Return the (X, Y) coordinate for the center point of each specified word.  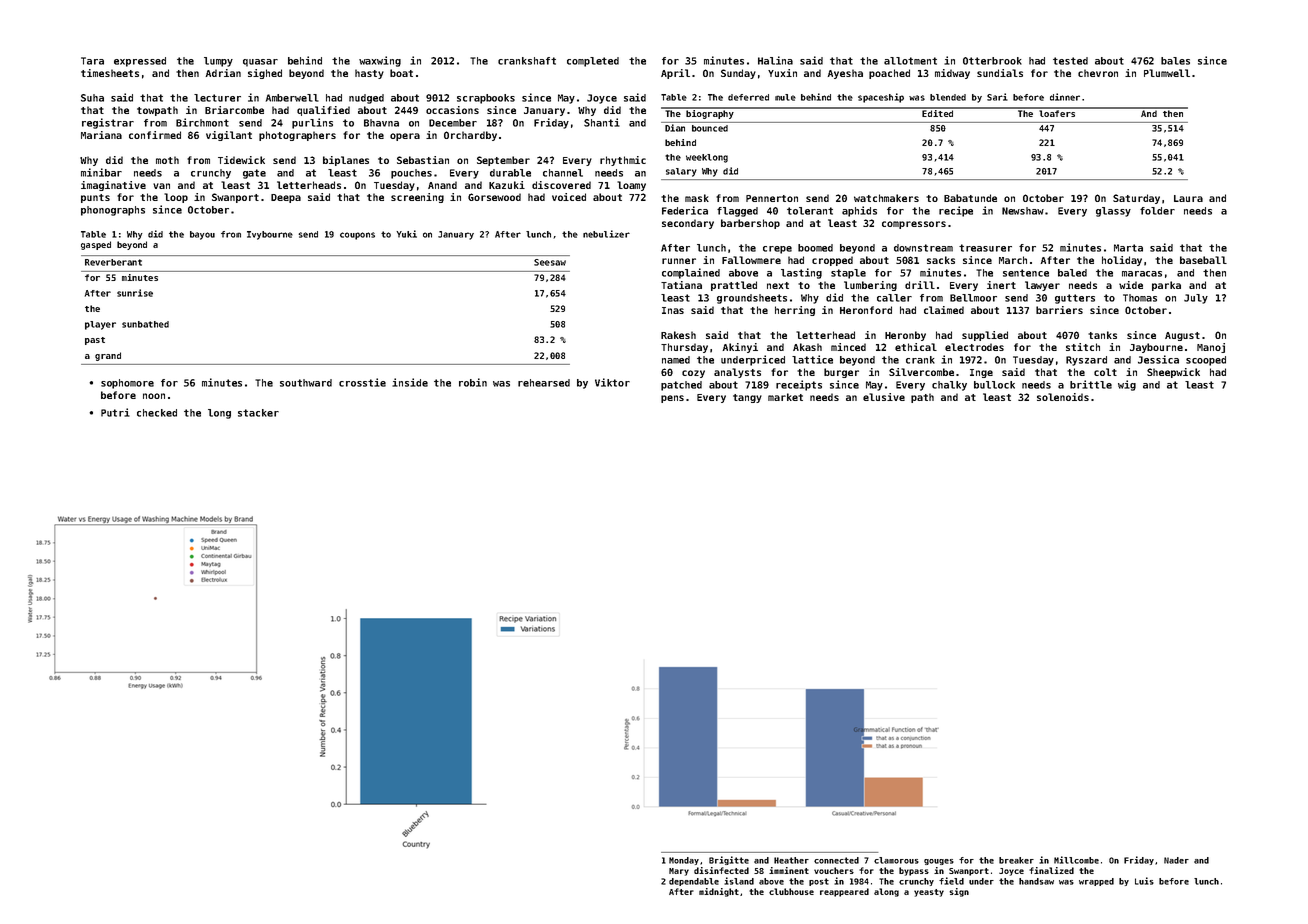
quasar (260, 63)
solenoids (1063, 397)
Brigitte (729, 860)
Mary (679, 872)
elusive (884, 397)
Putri (115, 412)
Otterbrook (992, 61)
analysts (737, 373)
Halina (775, 60)
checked (157, 413)
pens (672, 399)
